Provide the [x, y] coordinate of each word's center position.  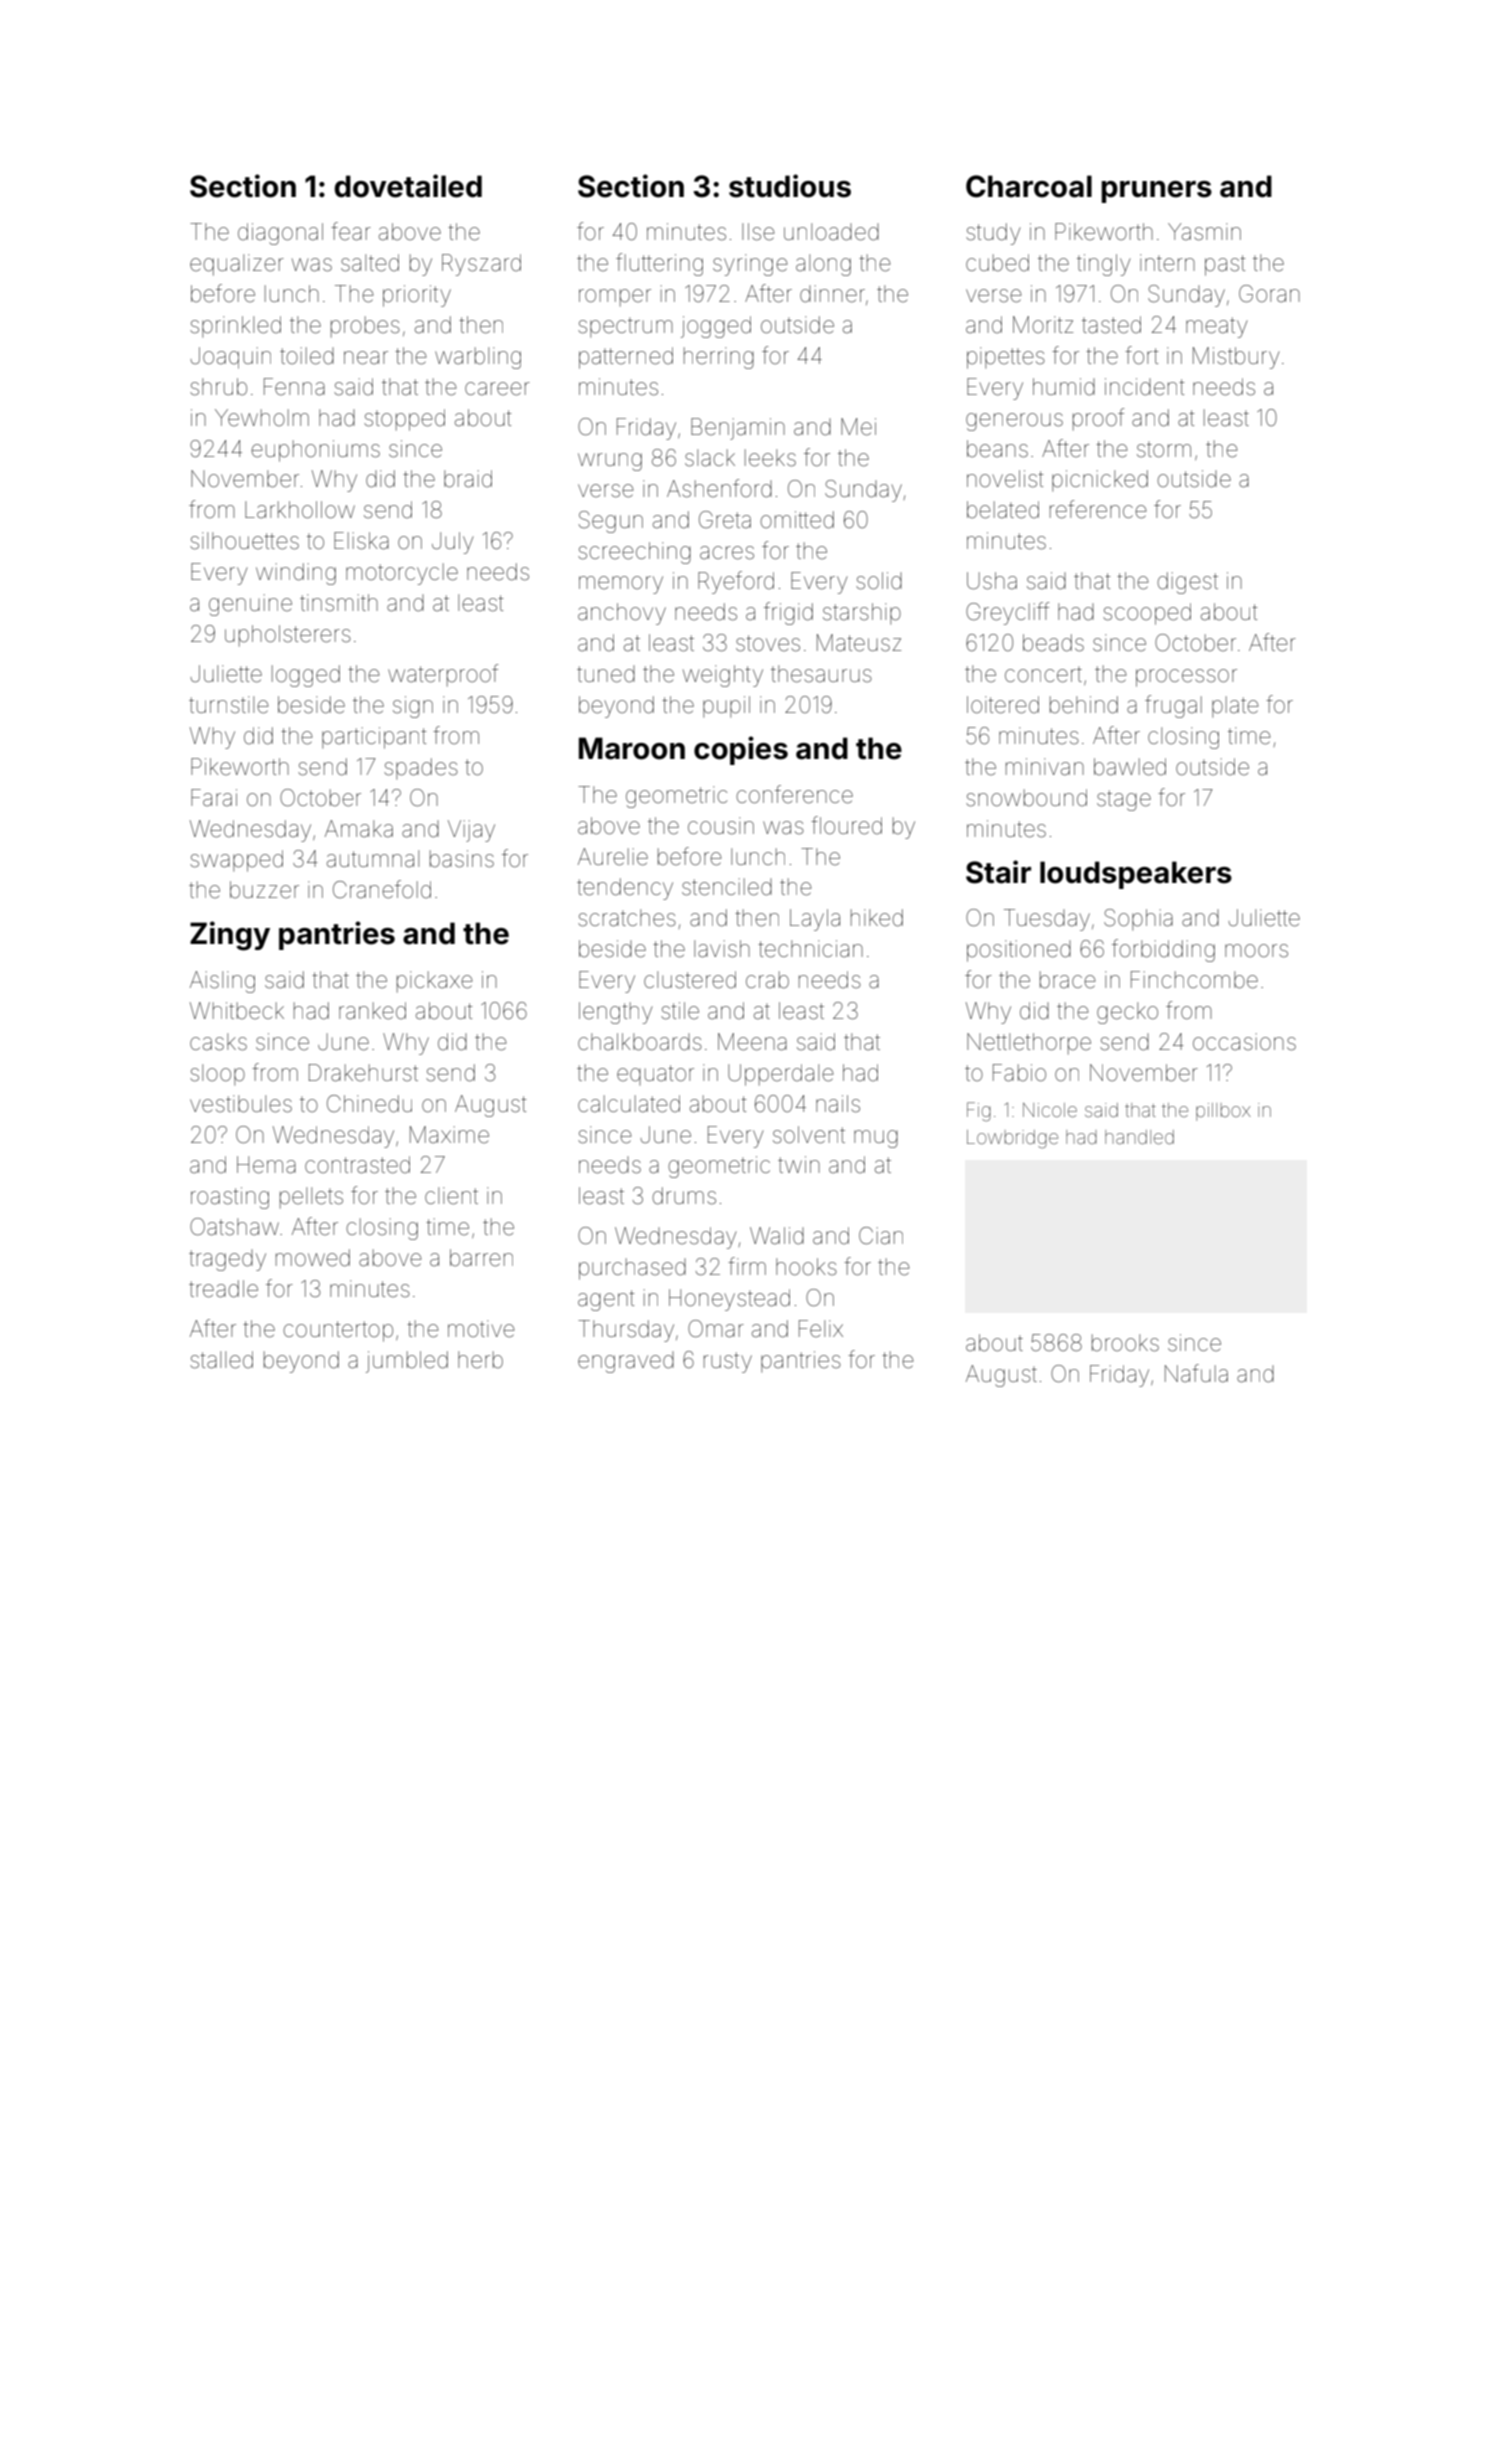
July [452, 543]
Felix [821, 1329]
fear [351, 231]
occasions [1244, 1042]
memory [621, 585]
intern [1167, 263]
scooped [1147, 614]
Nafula [1196, 1373]
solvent [809, 1135]
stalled [221, 1360]
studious [790, 186]
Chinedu [369, 1104]
